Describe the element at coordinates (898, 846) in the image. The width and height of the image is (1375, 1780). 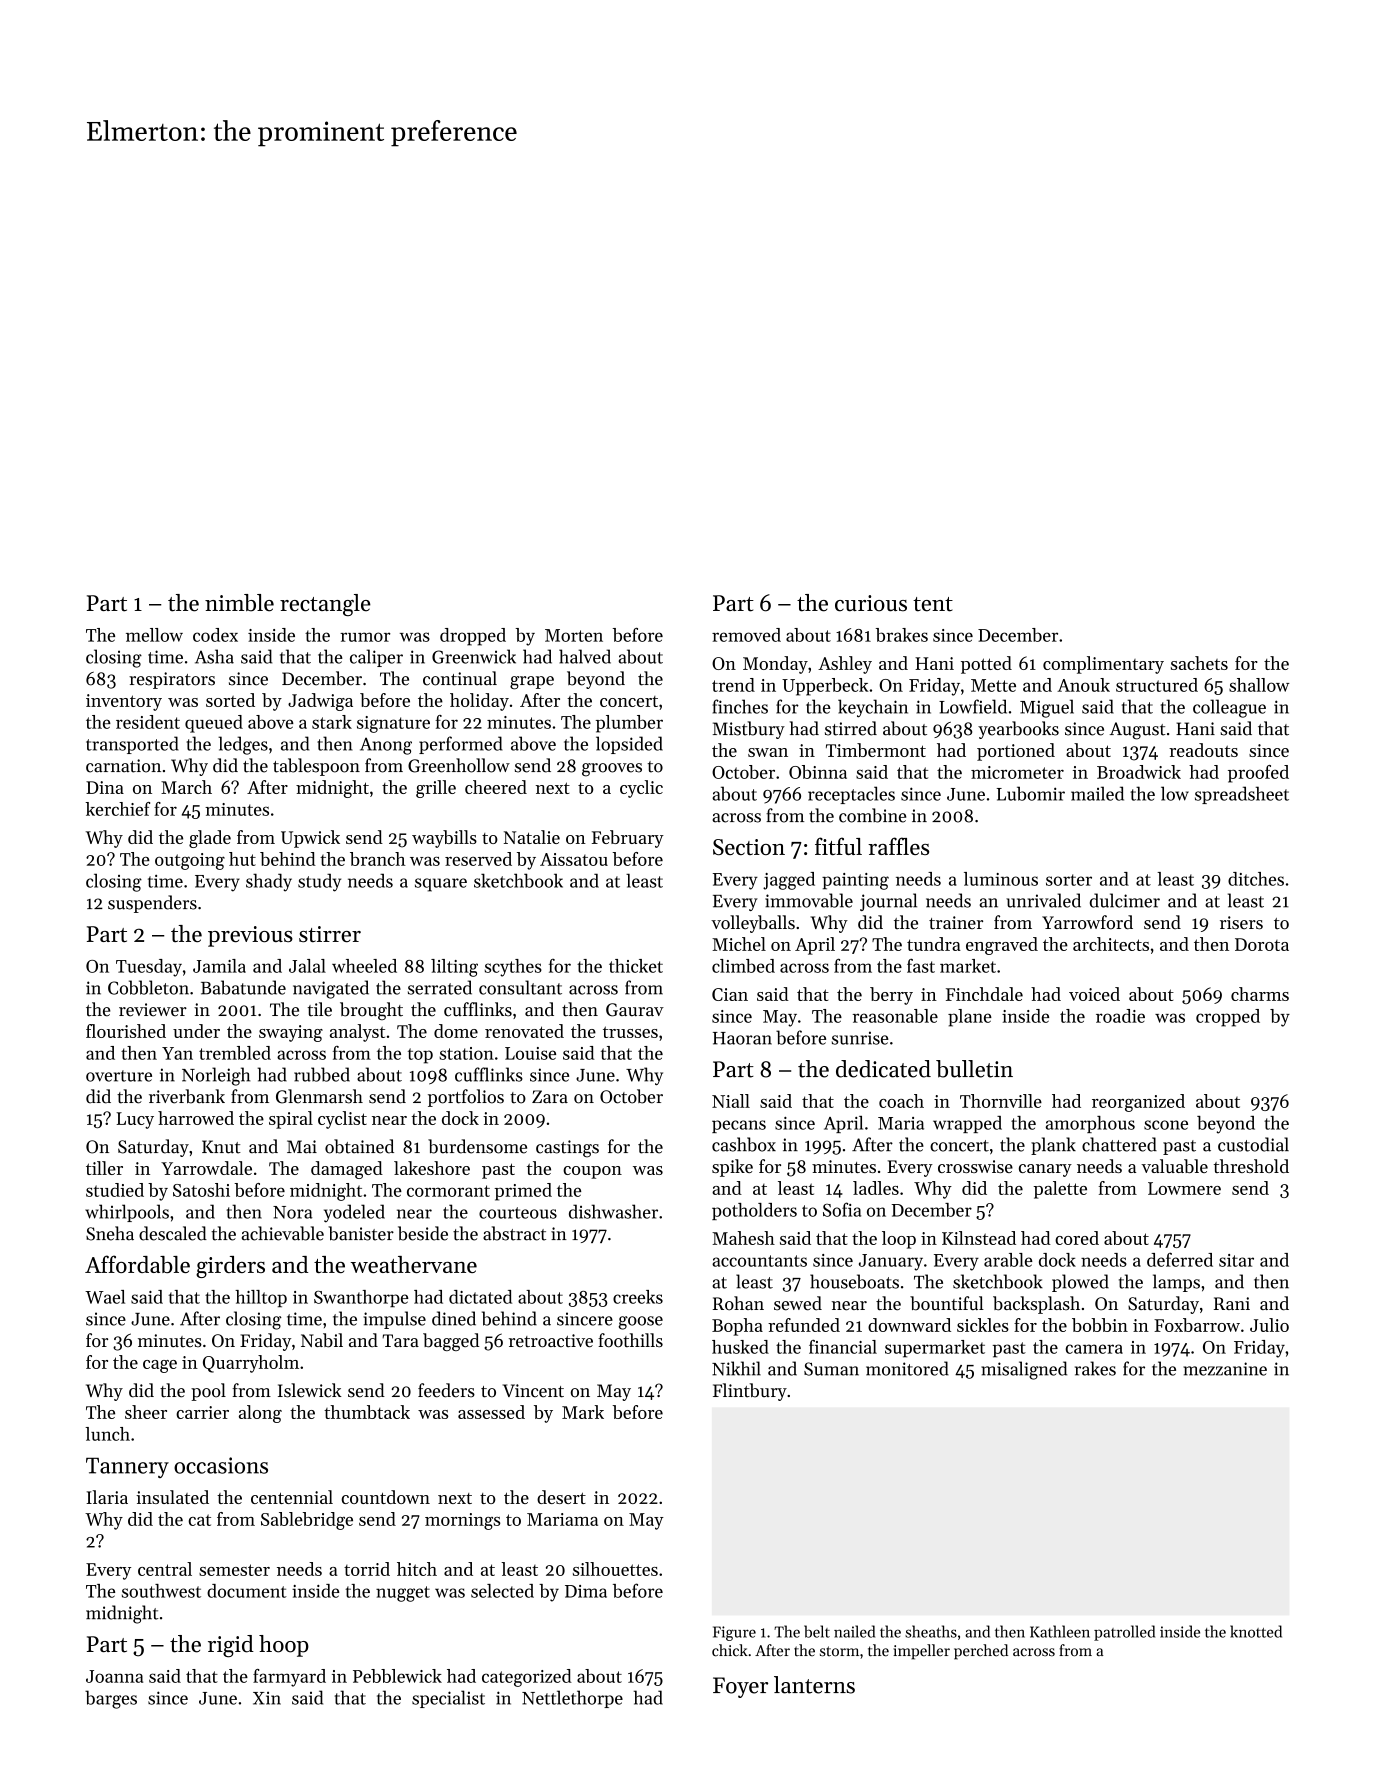
I see `raffles` at that location.
